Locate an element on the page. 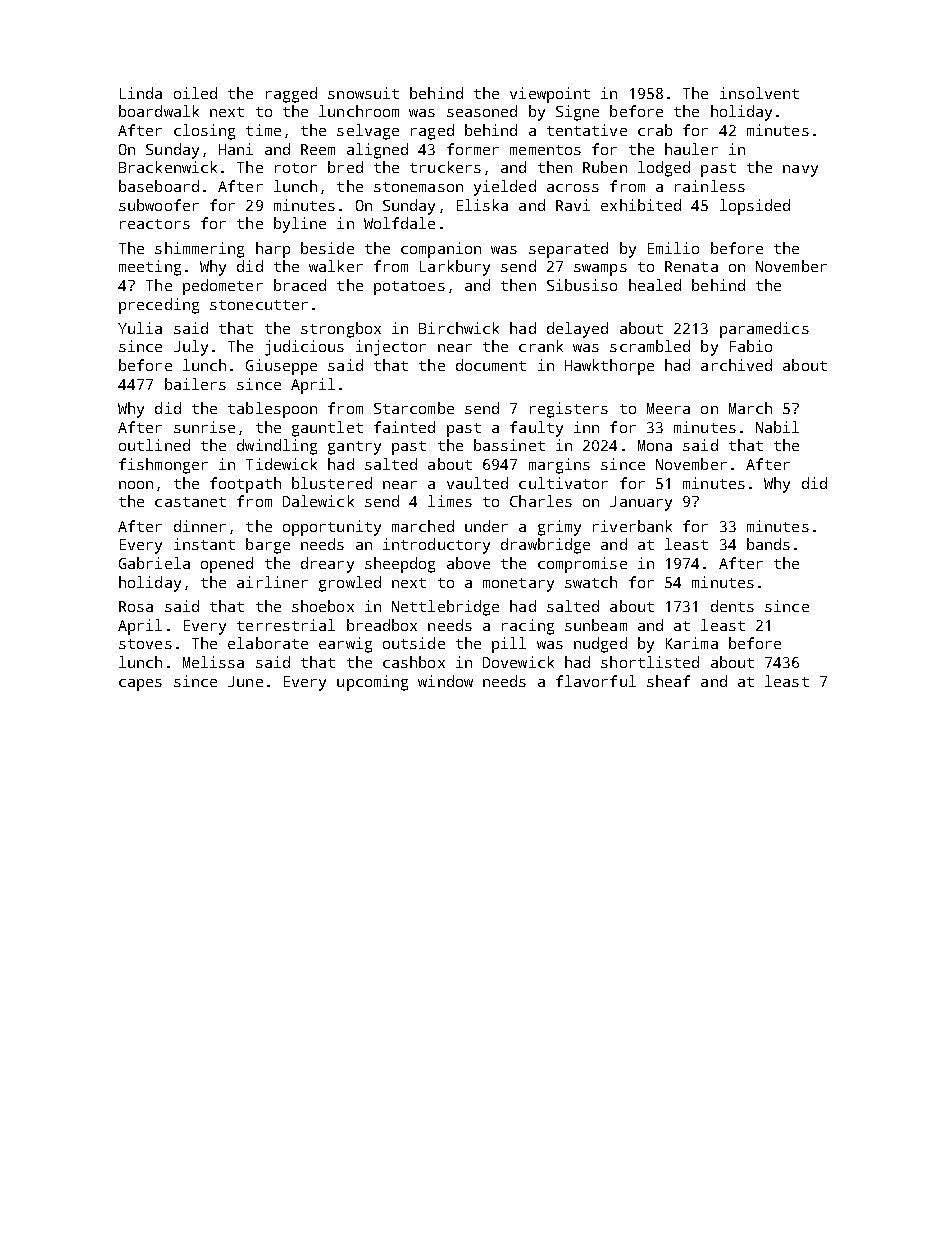 This document has height=1233, width=952. Hawkthorpe is located at coordinates (609, 367).
